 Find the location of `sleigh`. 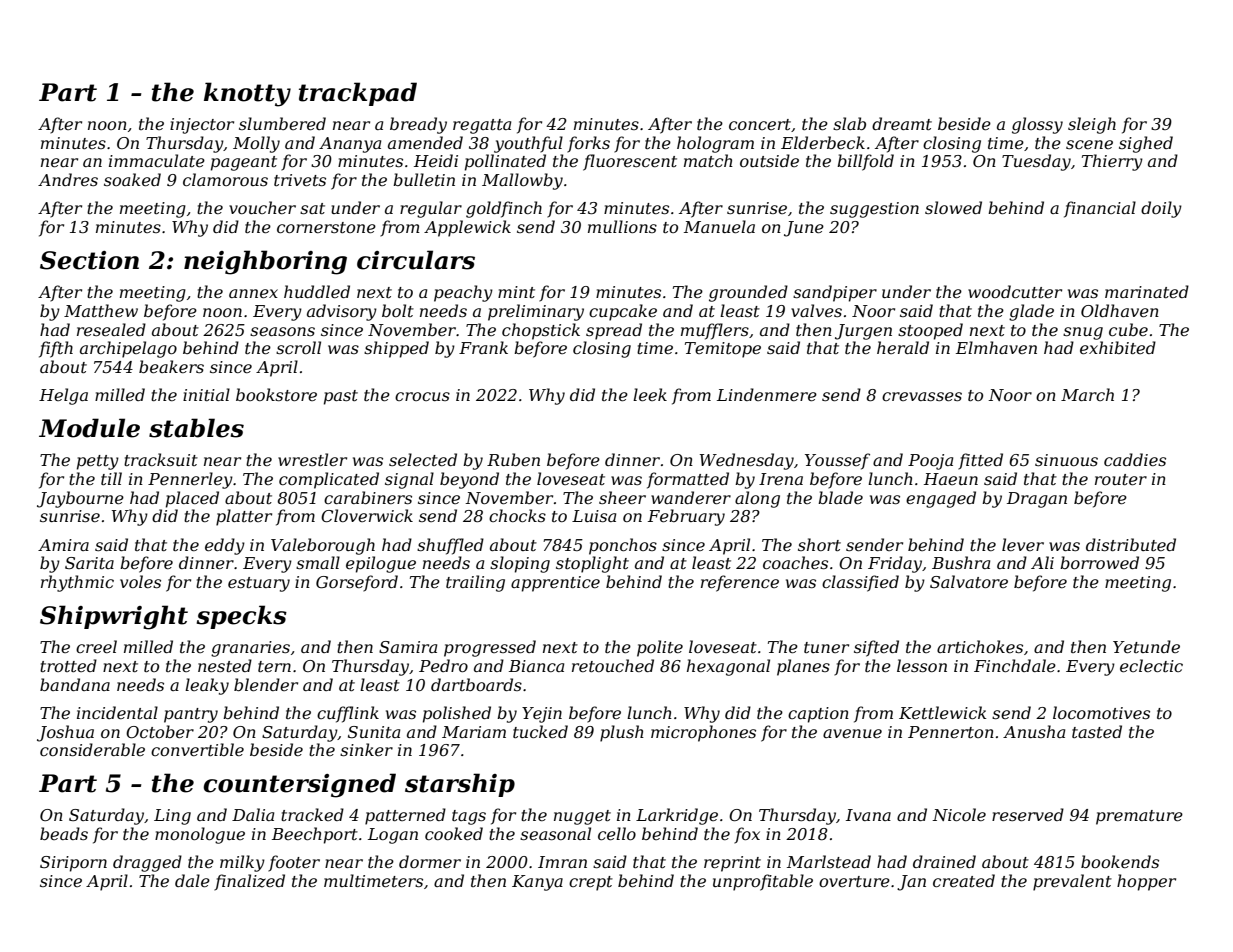

sleigh is located at coordinates (1092, 125).
